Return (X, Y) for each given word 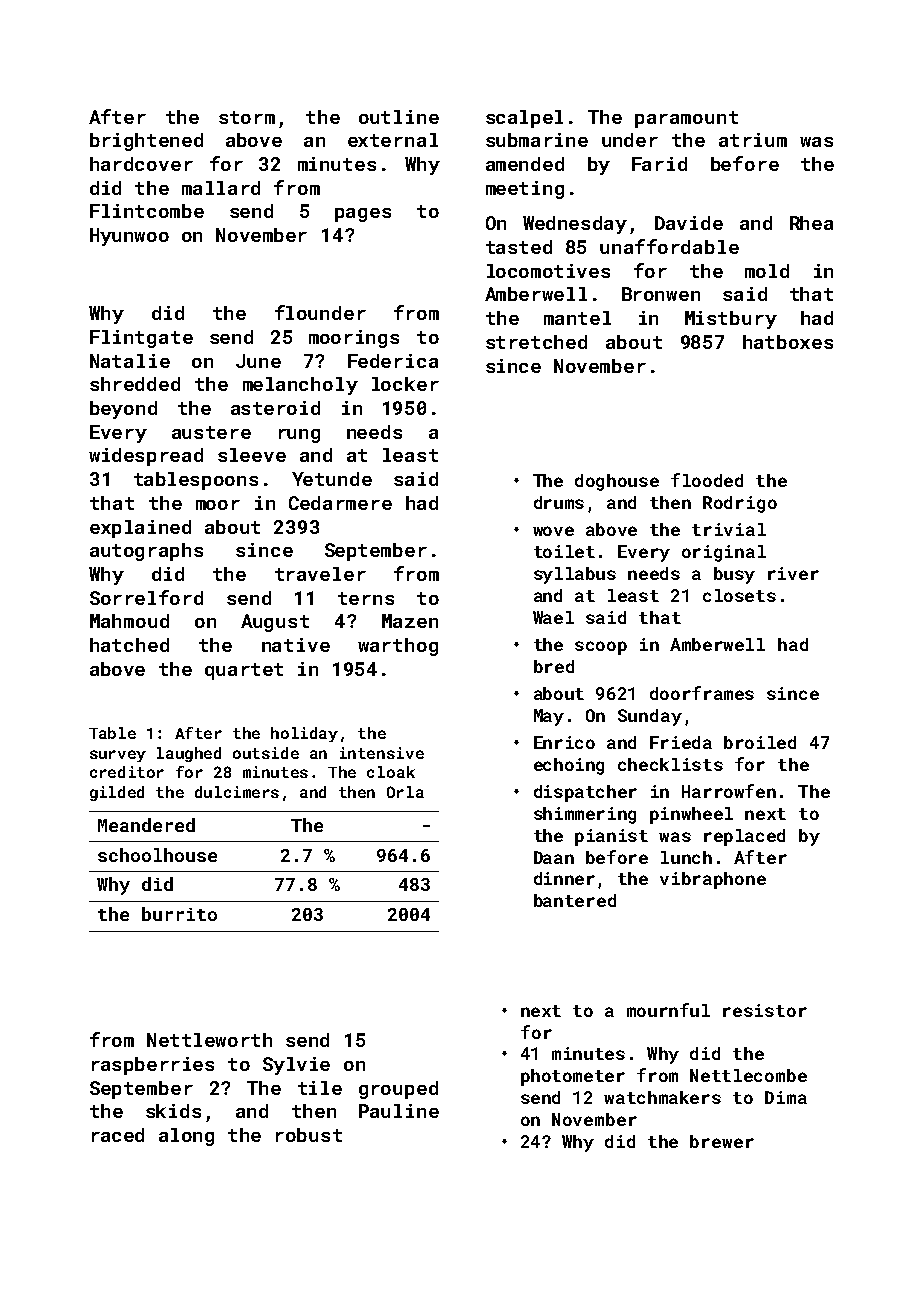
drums (559, 502)
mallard (221, 188)
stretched (536, 342)
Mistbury (731, 320)
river (793, 573)
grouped (398, 1090)
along (186, 1137)
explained (140, 529)
